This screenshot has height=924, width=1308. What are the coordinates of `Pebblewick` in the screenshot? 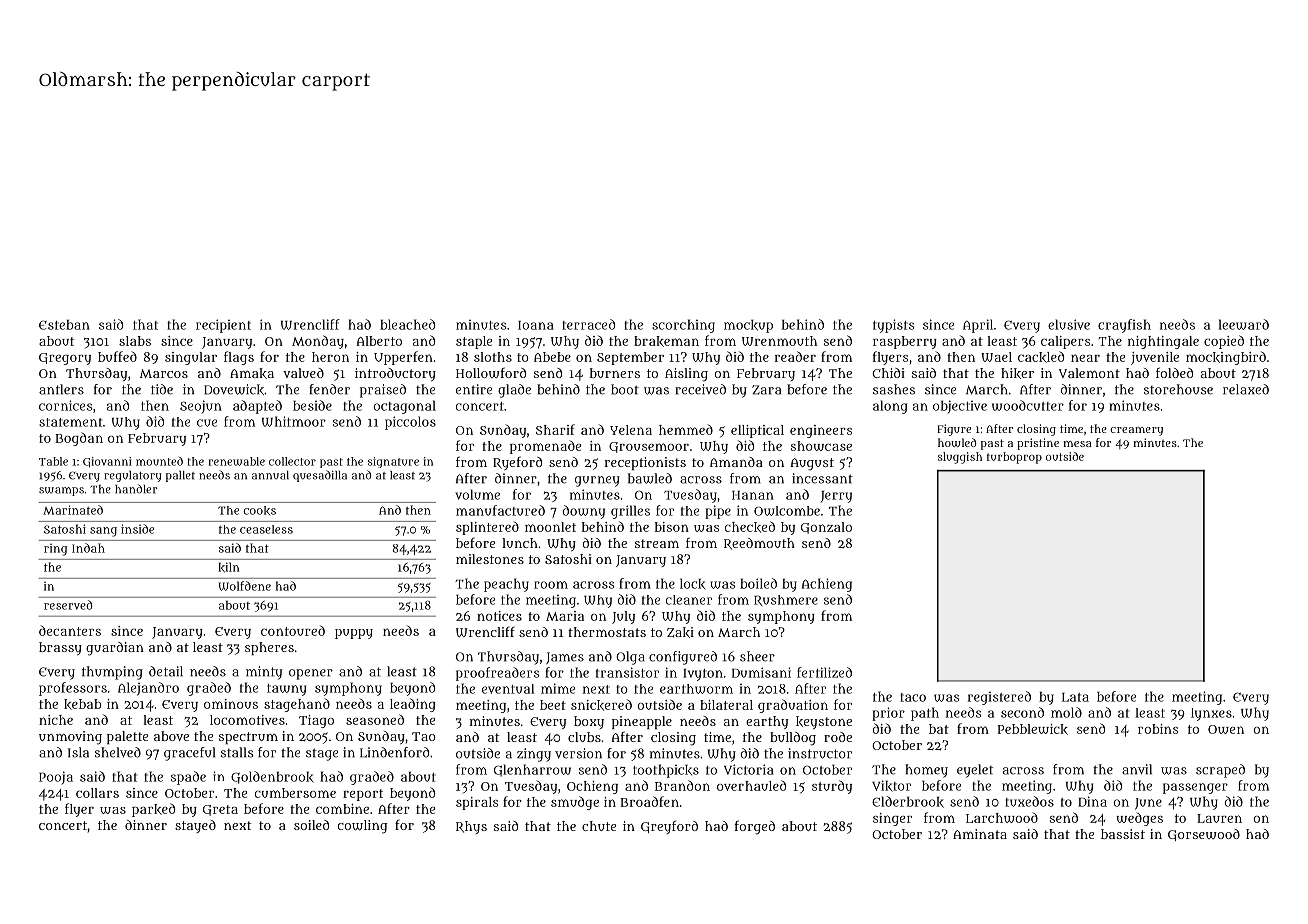 It's located at (1033, 729).
